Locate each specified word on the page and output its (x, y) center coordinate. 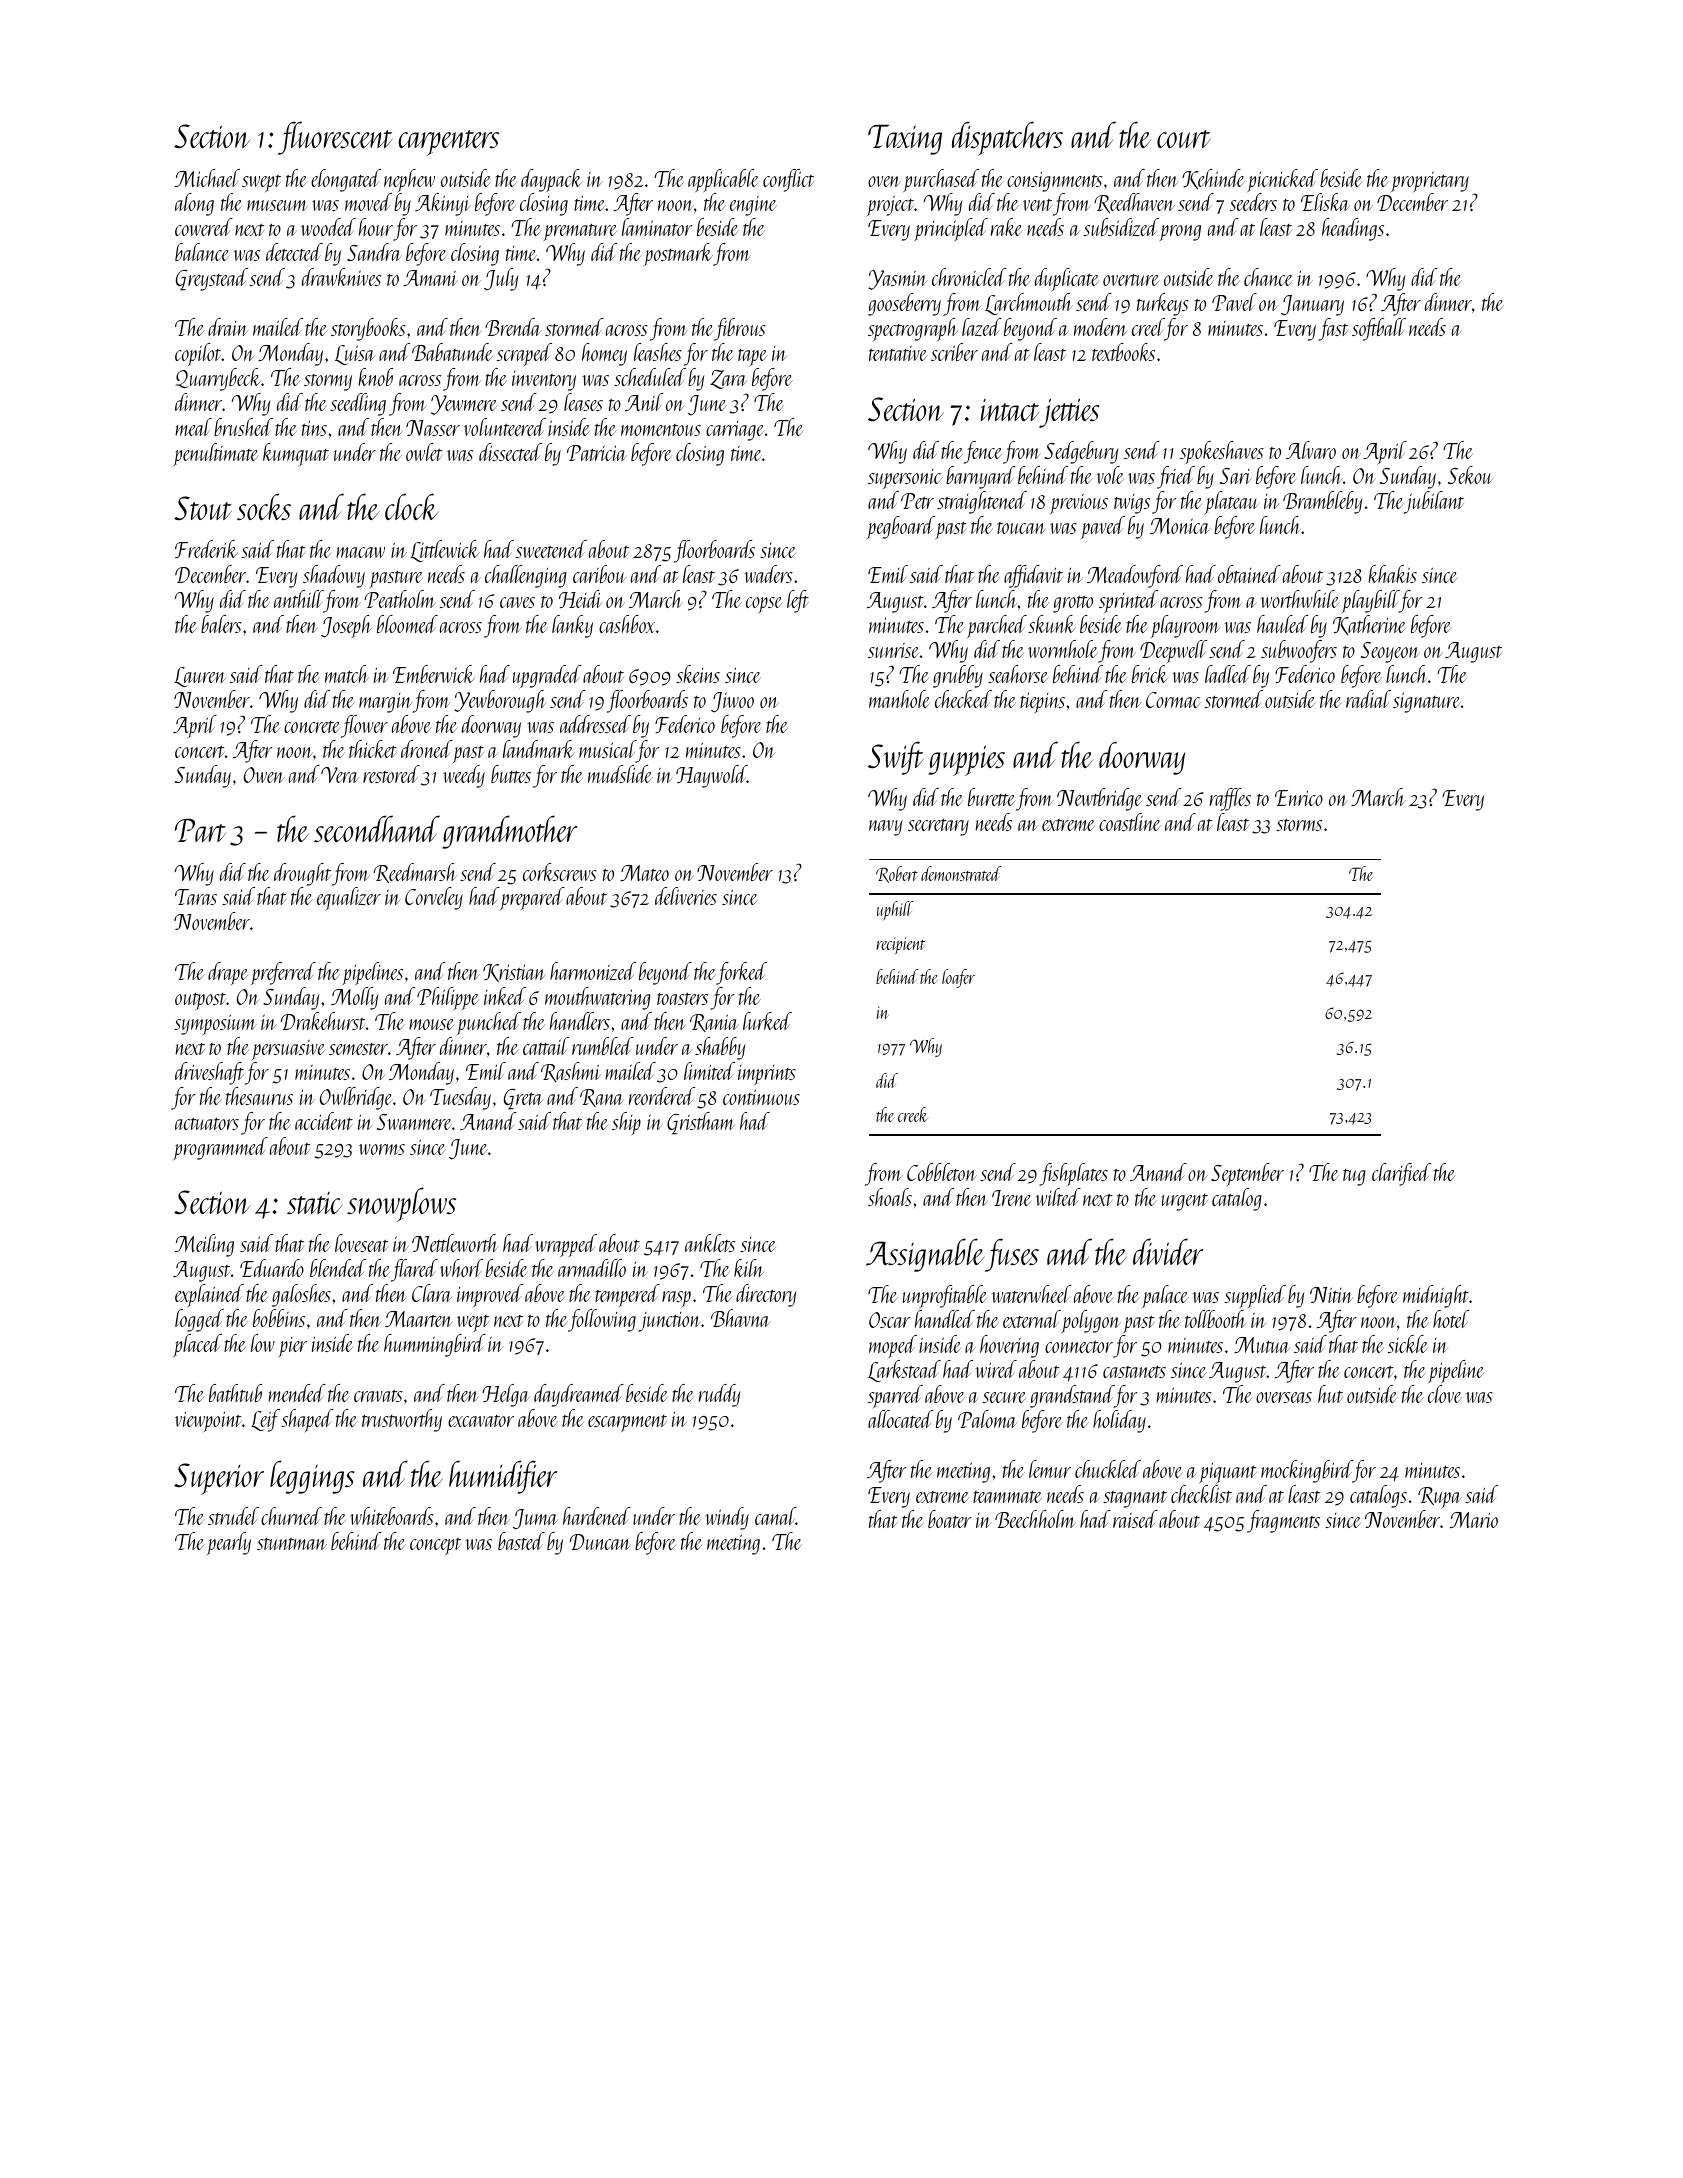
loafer (958, 978)
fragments (1283, 1521)
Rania (714, 1023)
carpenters (448, 143)
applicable (723, 180)
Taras (196, 897)
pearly (228, 1544)
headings (1353, 229)
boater (949, 1519)
